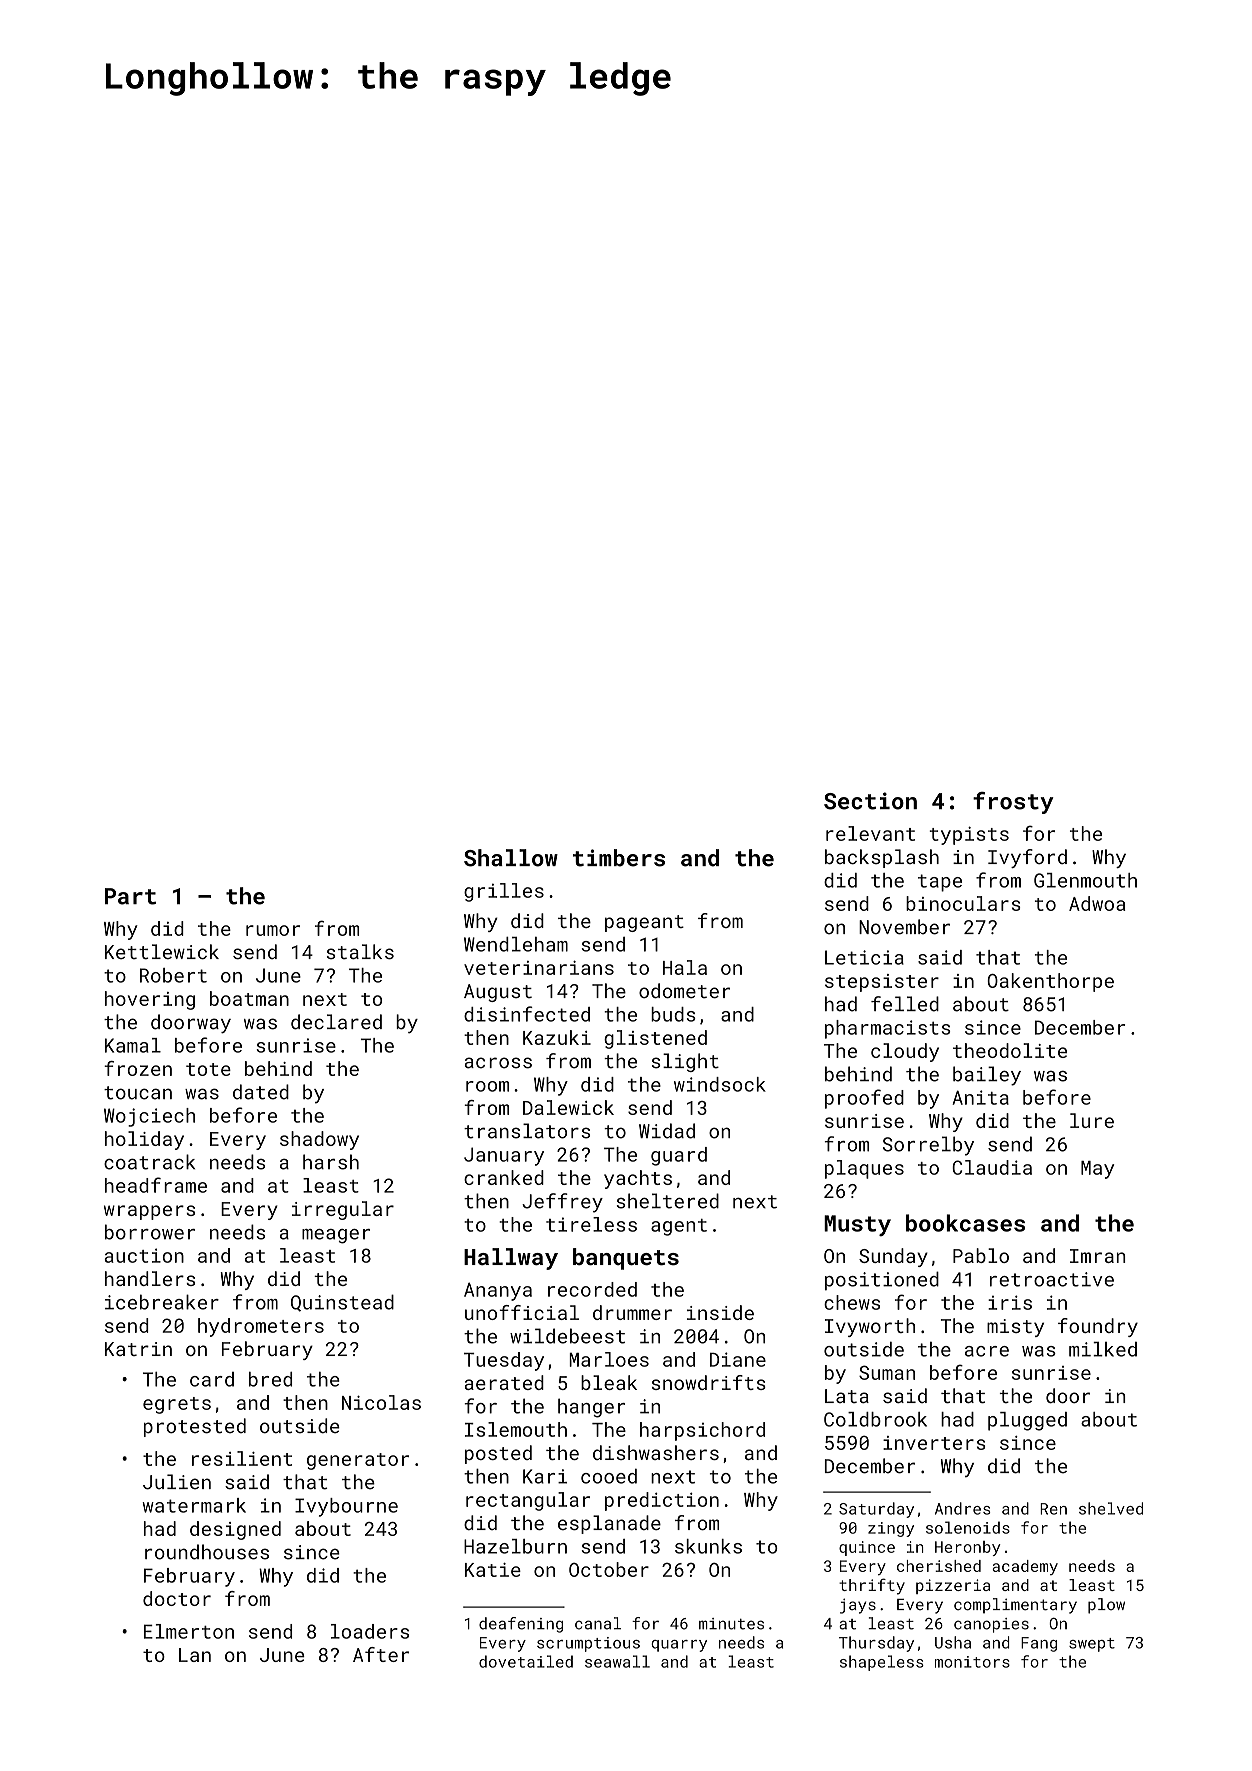  What do you see at coordinates (527, 1014) in the page?
I see `disinfected` at bounding box center [527, 1014].
